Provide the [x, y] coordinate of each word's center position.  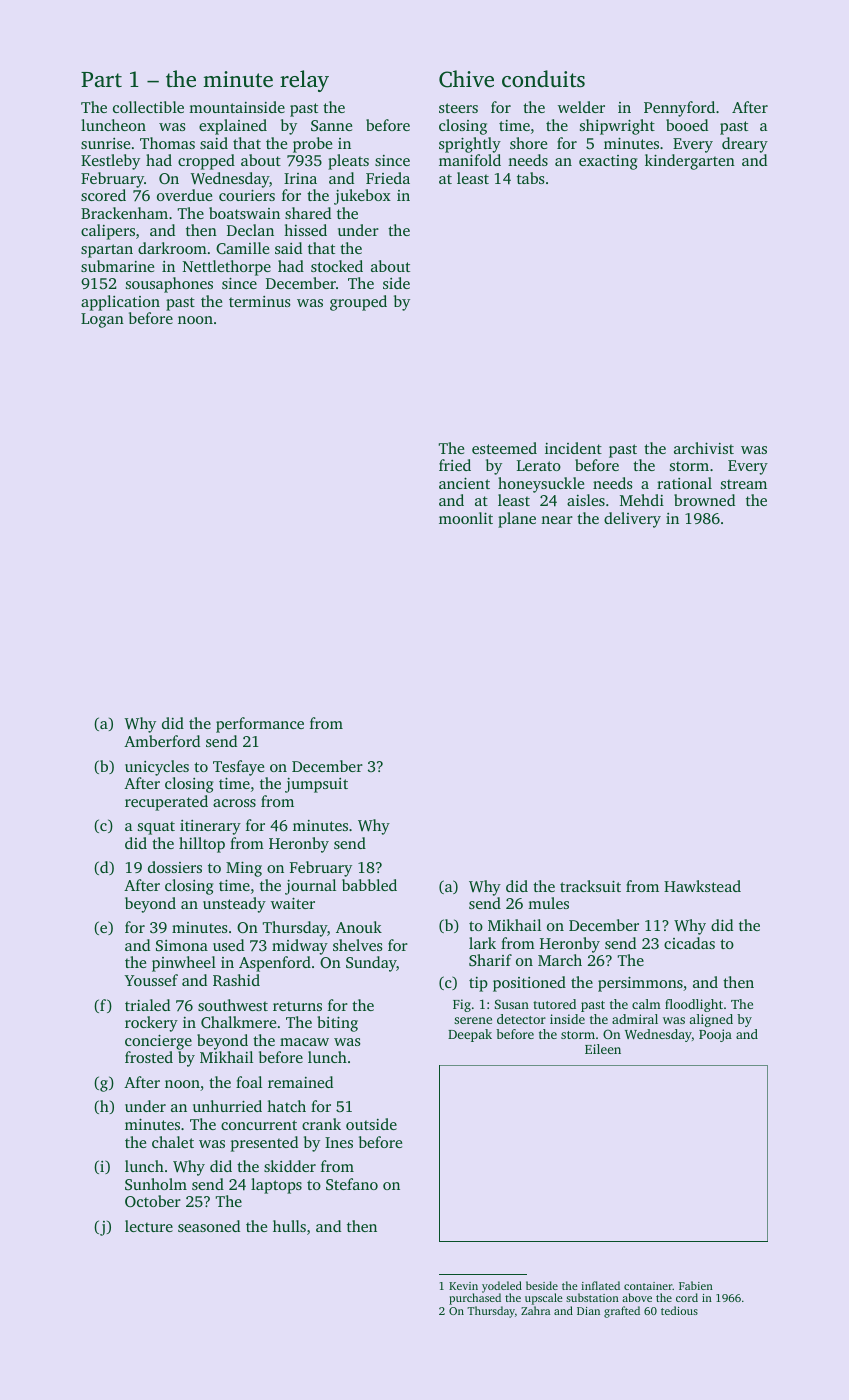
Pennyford [679, 109]
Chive [466, 79]
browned [704, 500]
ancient [464, 483]
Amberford [162, 741]
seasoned [209, 1226]
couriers [247, 195]
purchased [475, 1299]
